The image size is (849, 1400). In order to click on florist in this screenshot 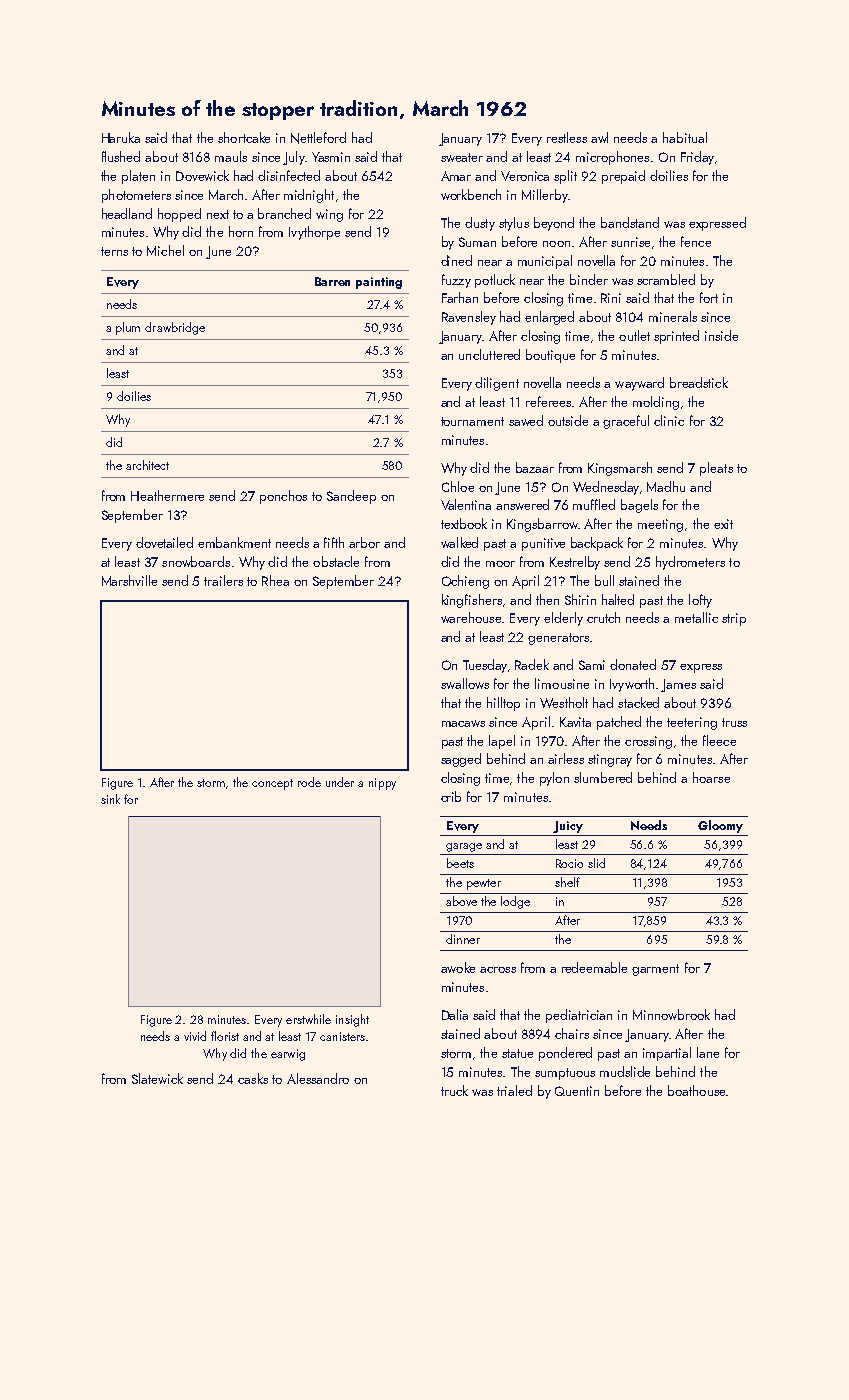, I will do `click(225, 1036)`.
